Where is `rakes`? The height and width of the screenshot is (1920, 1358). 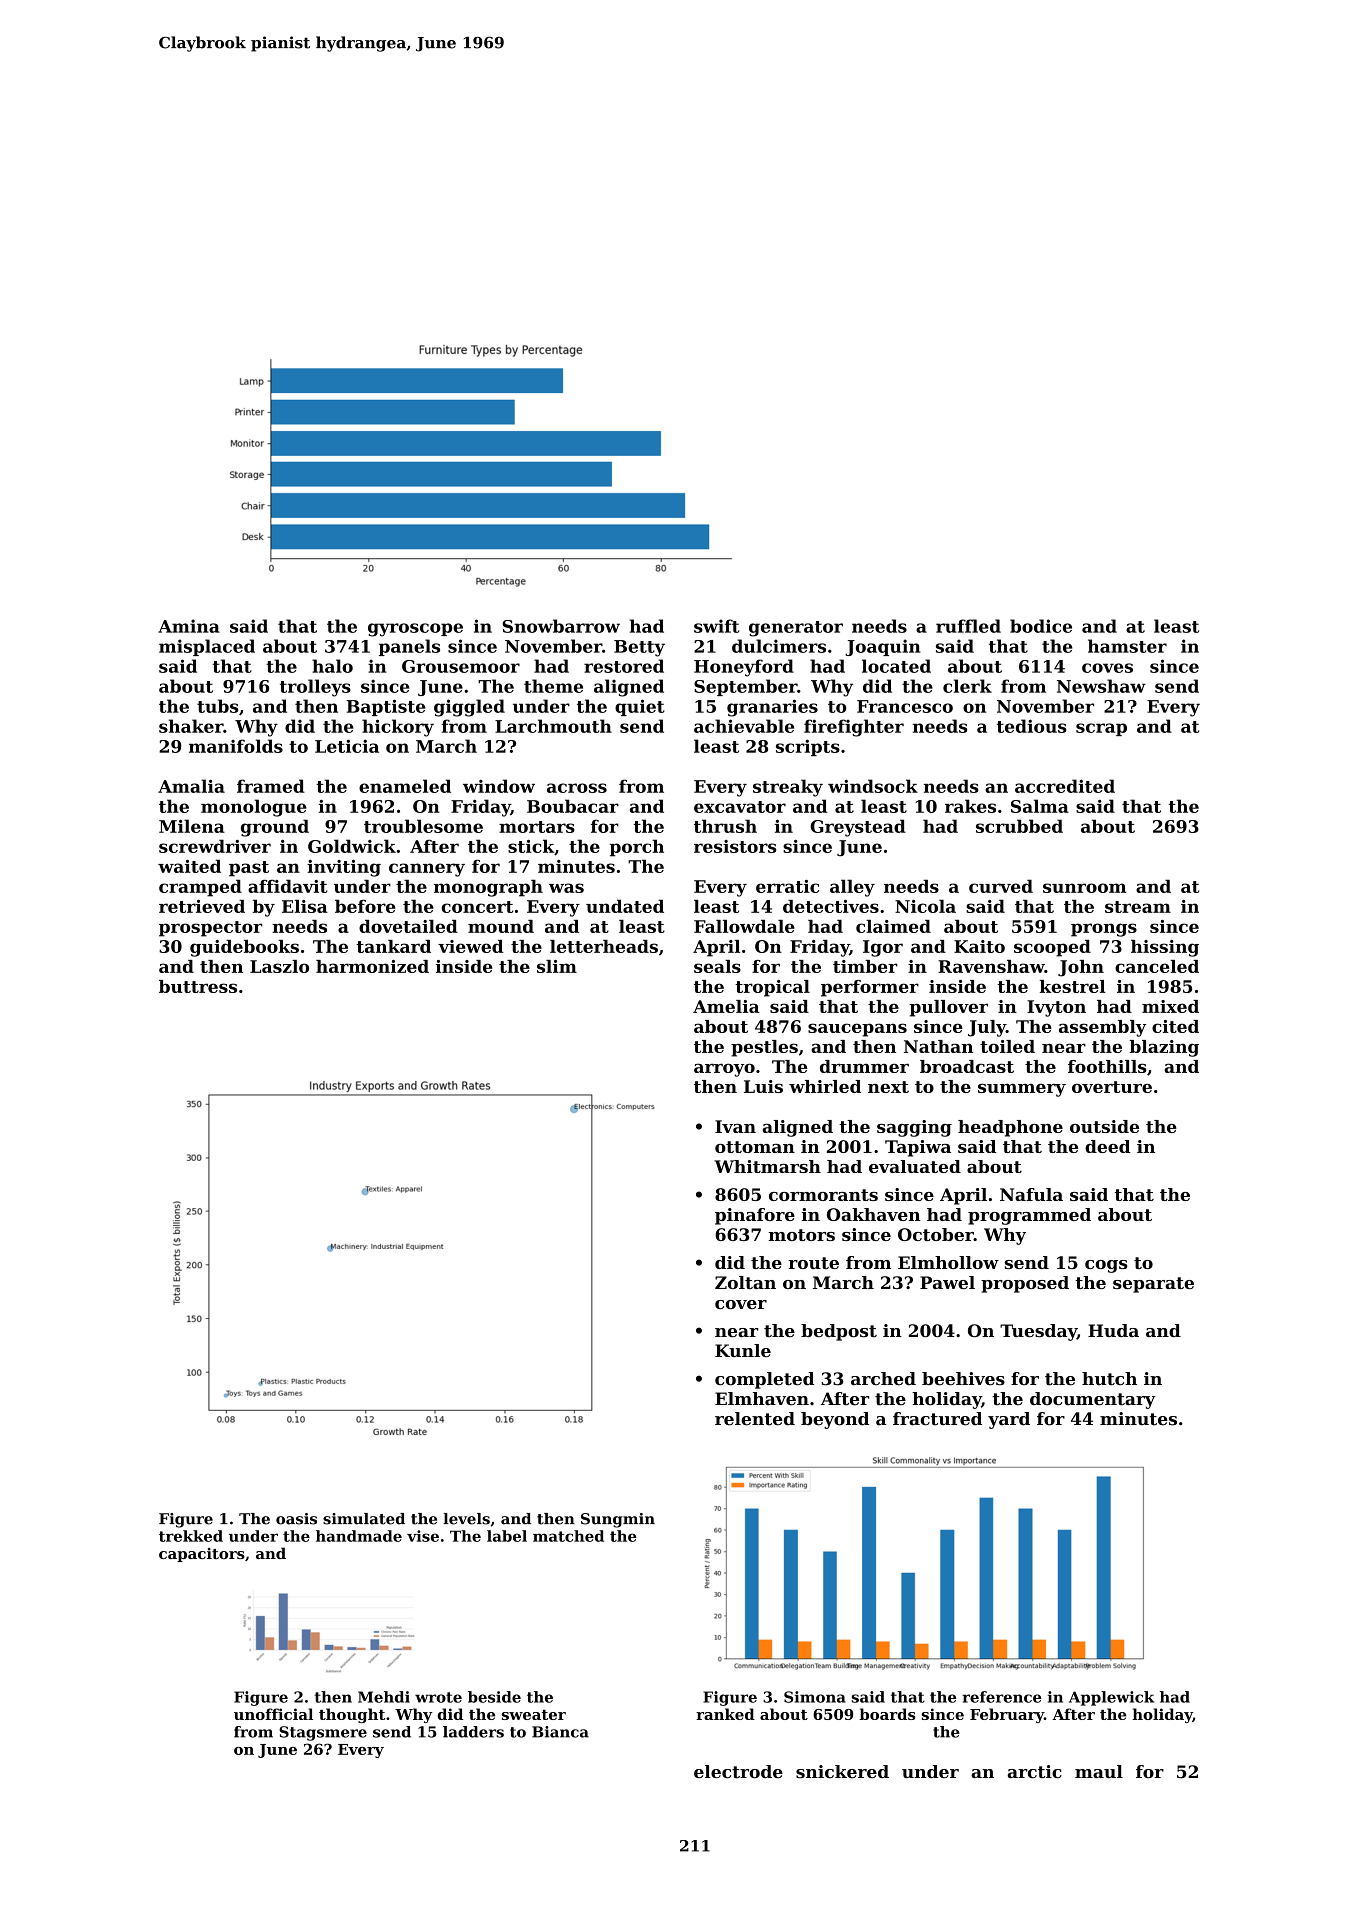 rakes is located at coordinates (970, 806).
